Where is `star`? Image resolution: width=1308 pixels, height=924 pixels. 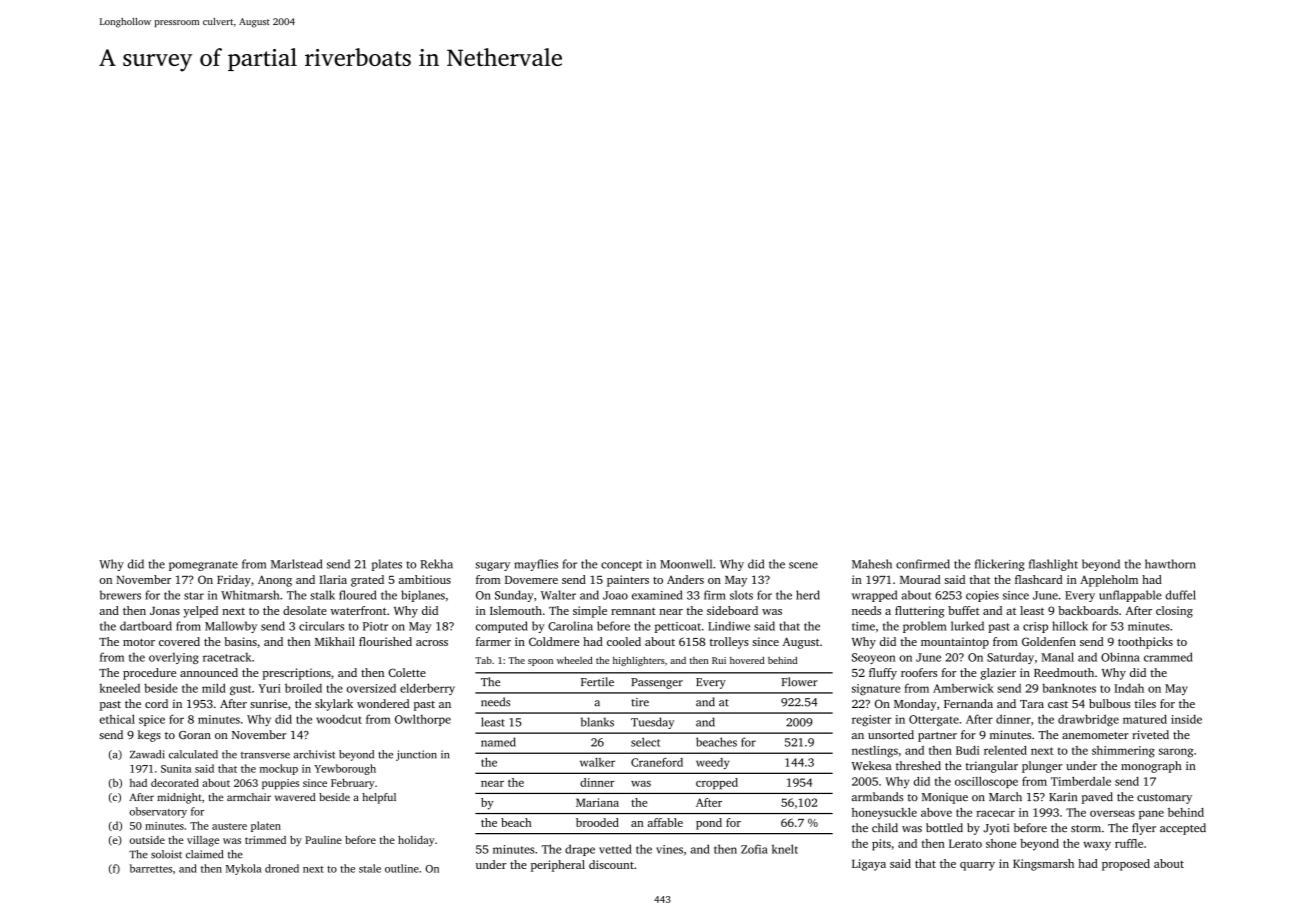
star is located at coordinates (194, 596).
